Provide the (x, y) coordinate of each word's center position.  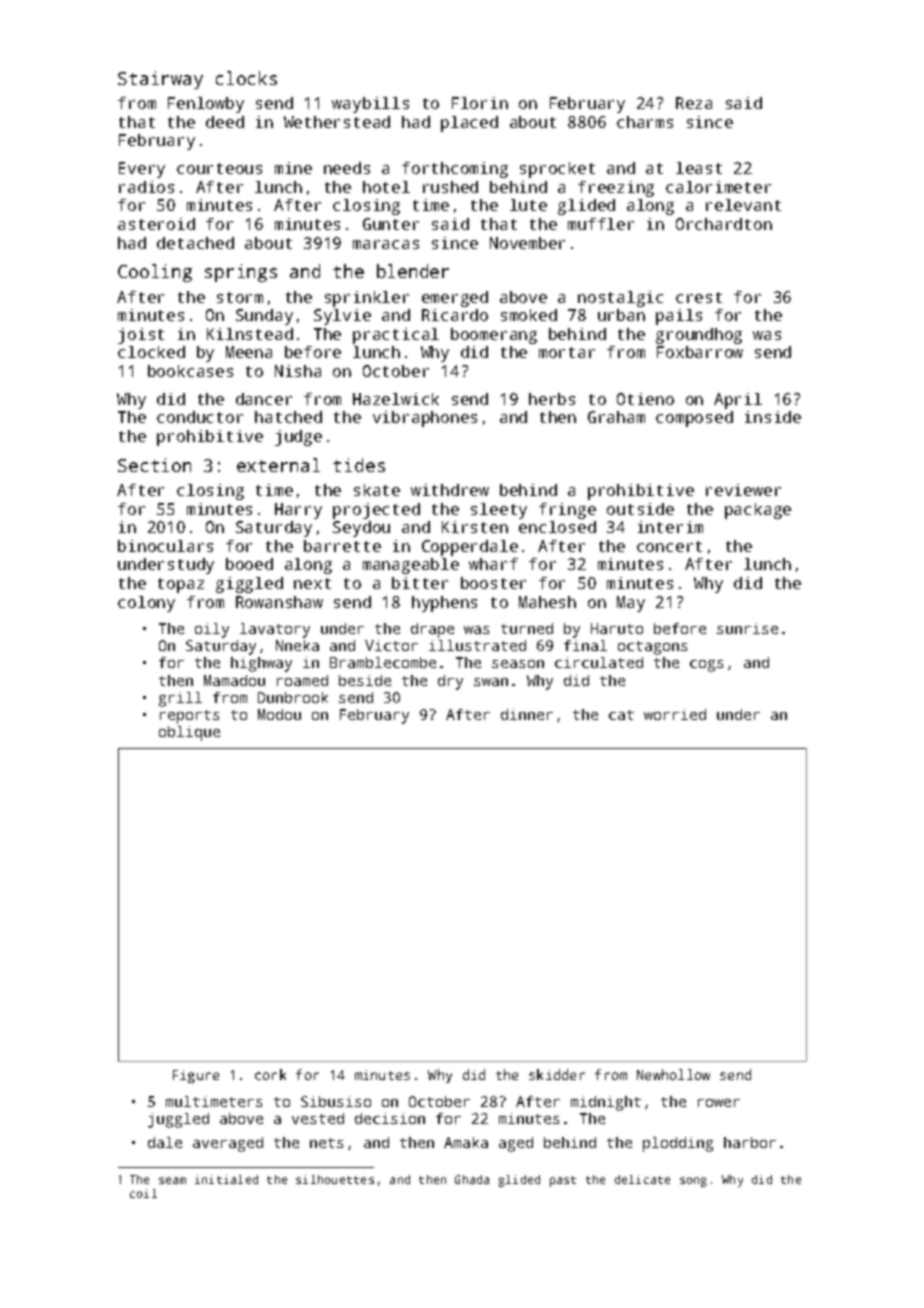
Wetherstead (337, 122)
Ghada (472, 1179)
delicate (642, 1179)
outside (640, 509)
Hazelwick (396, 399)
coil (143, 1193)
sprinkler (367, 299)
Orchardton (724, 224)
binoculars (165, 546)
